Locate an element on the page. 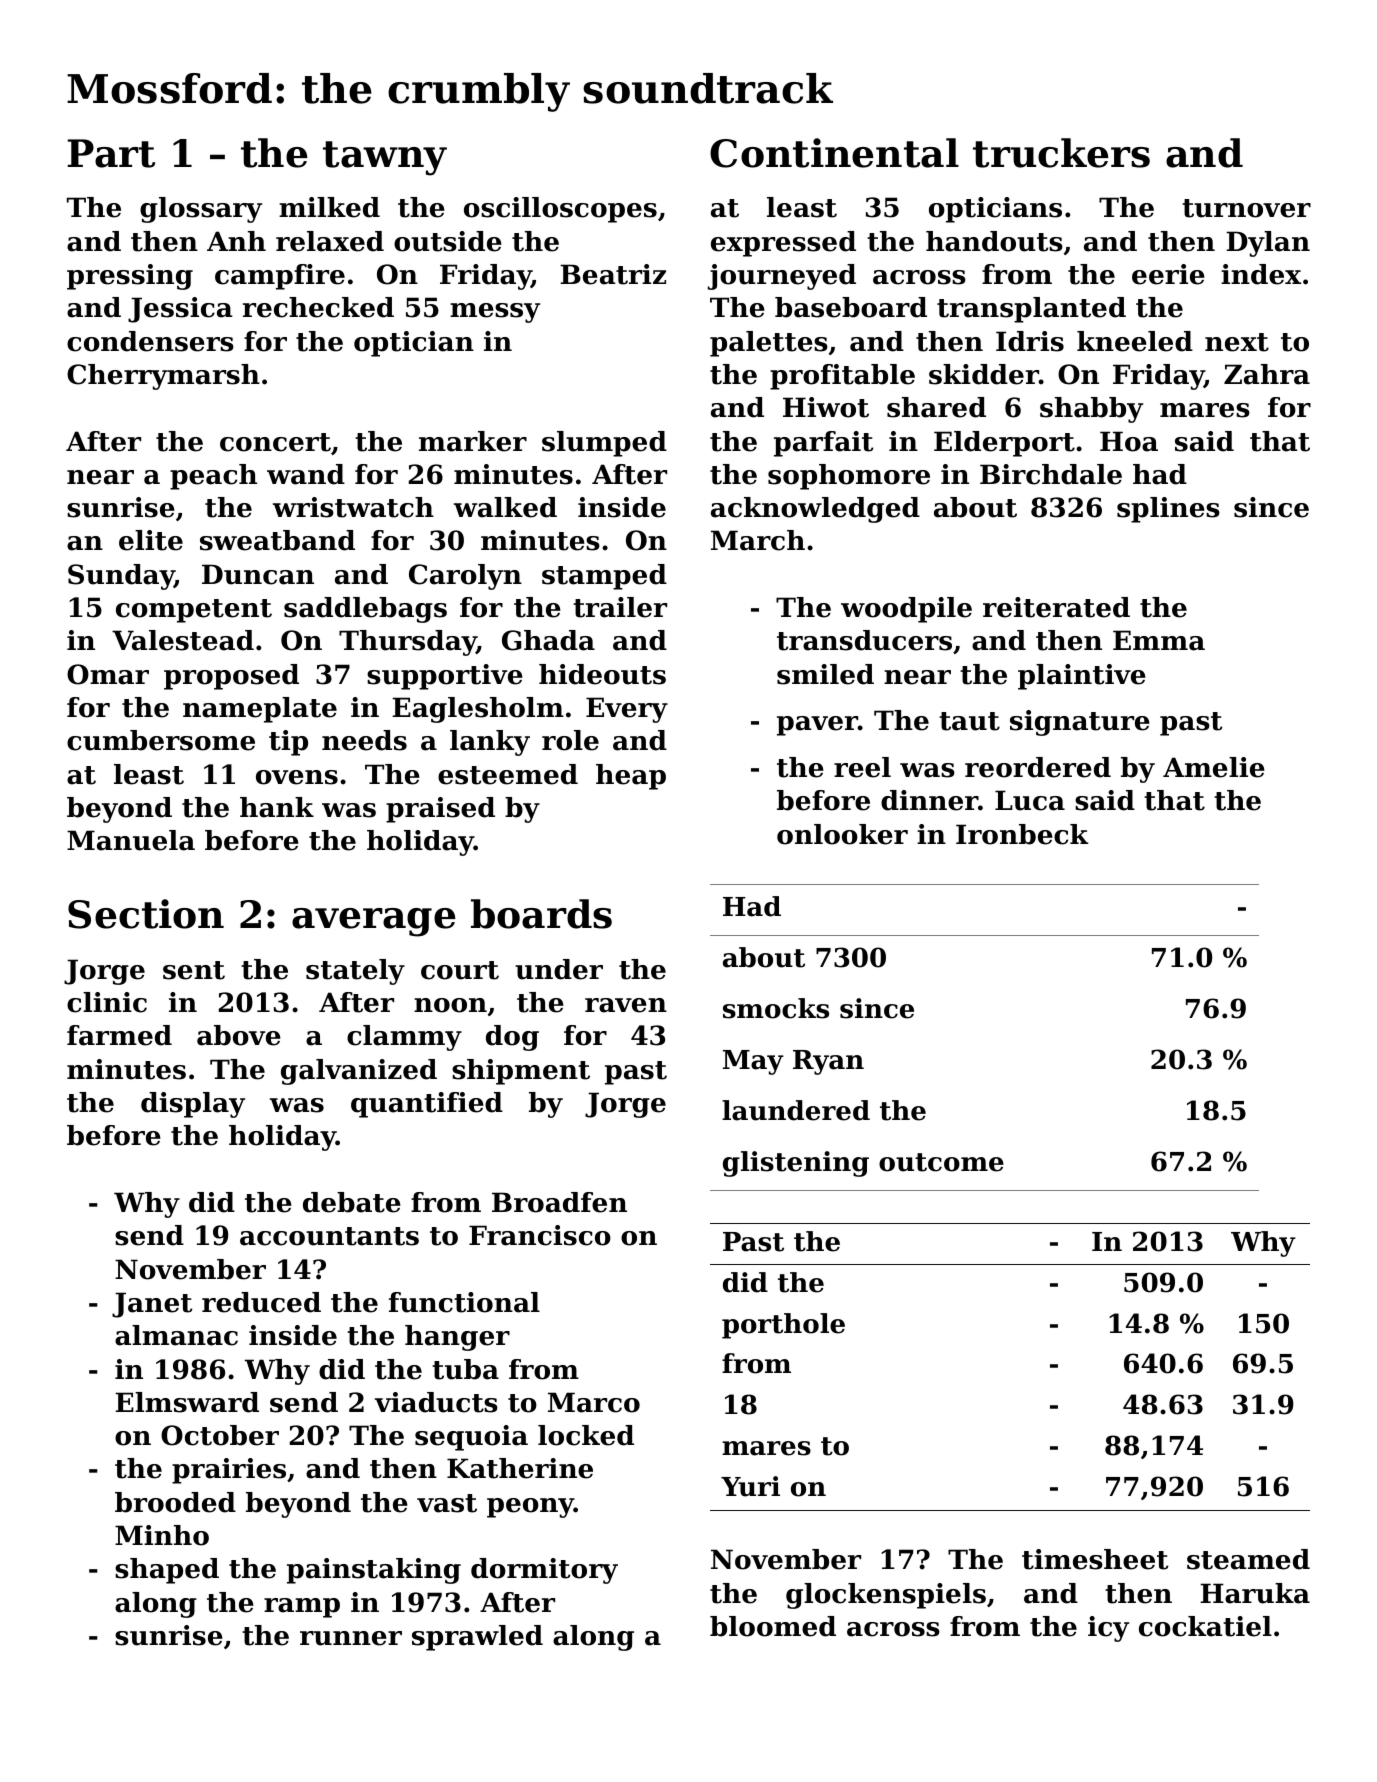 The width and height of the image is (1377, 1782). role is located at coordinates (570, 740).
